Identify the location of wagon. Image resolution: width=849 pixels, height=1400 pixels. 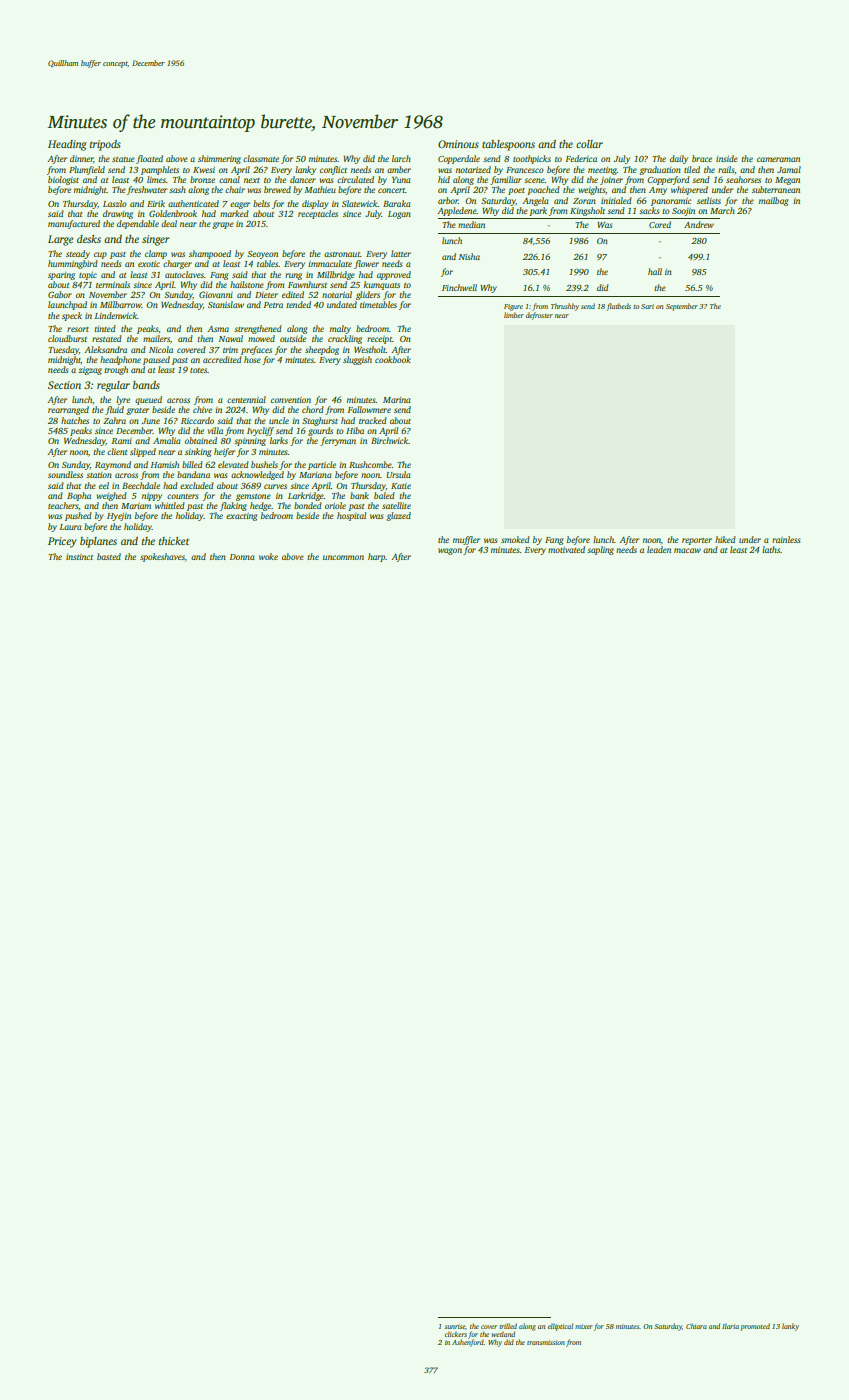
(450, 551).
